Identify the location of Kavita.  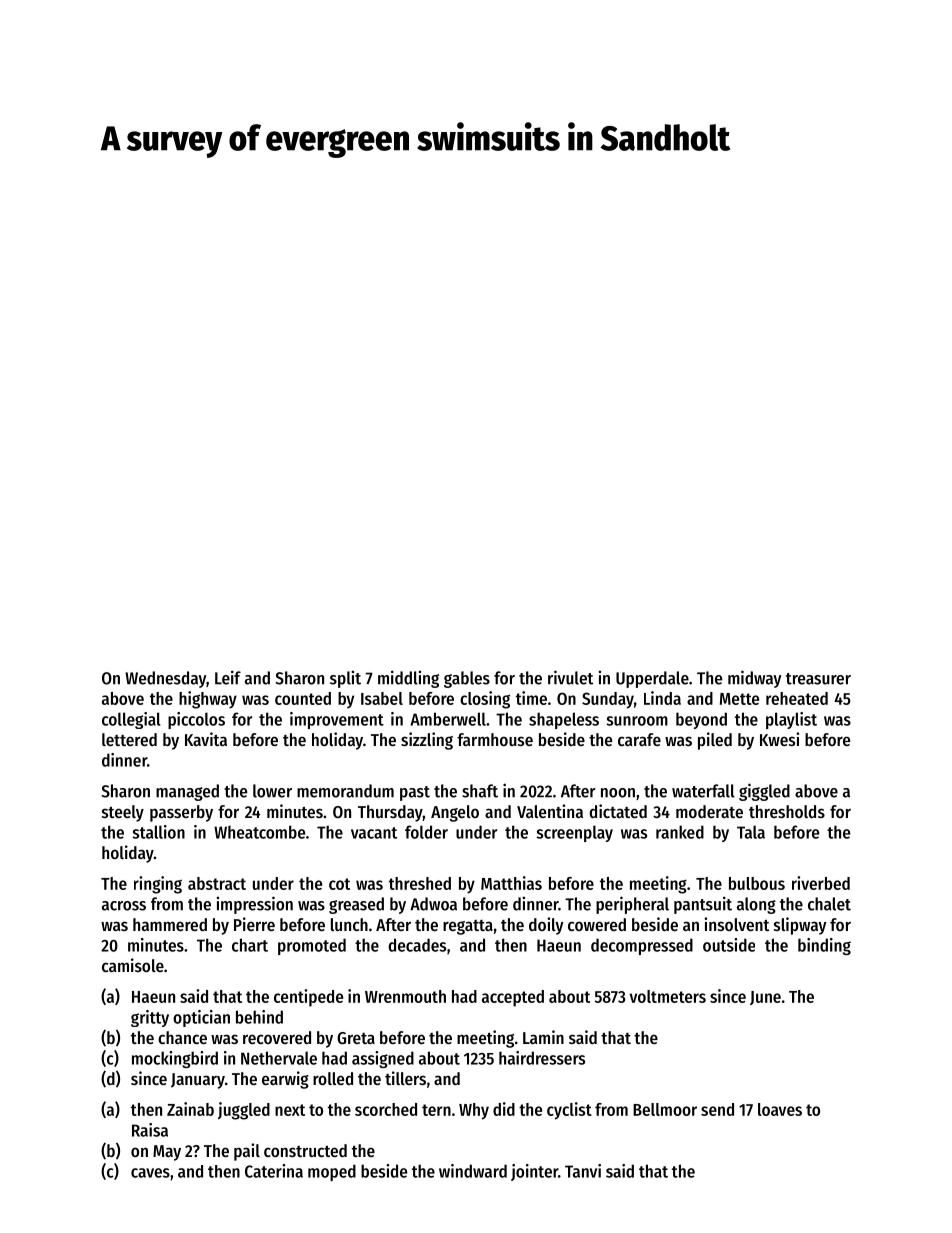
(206, 739).
